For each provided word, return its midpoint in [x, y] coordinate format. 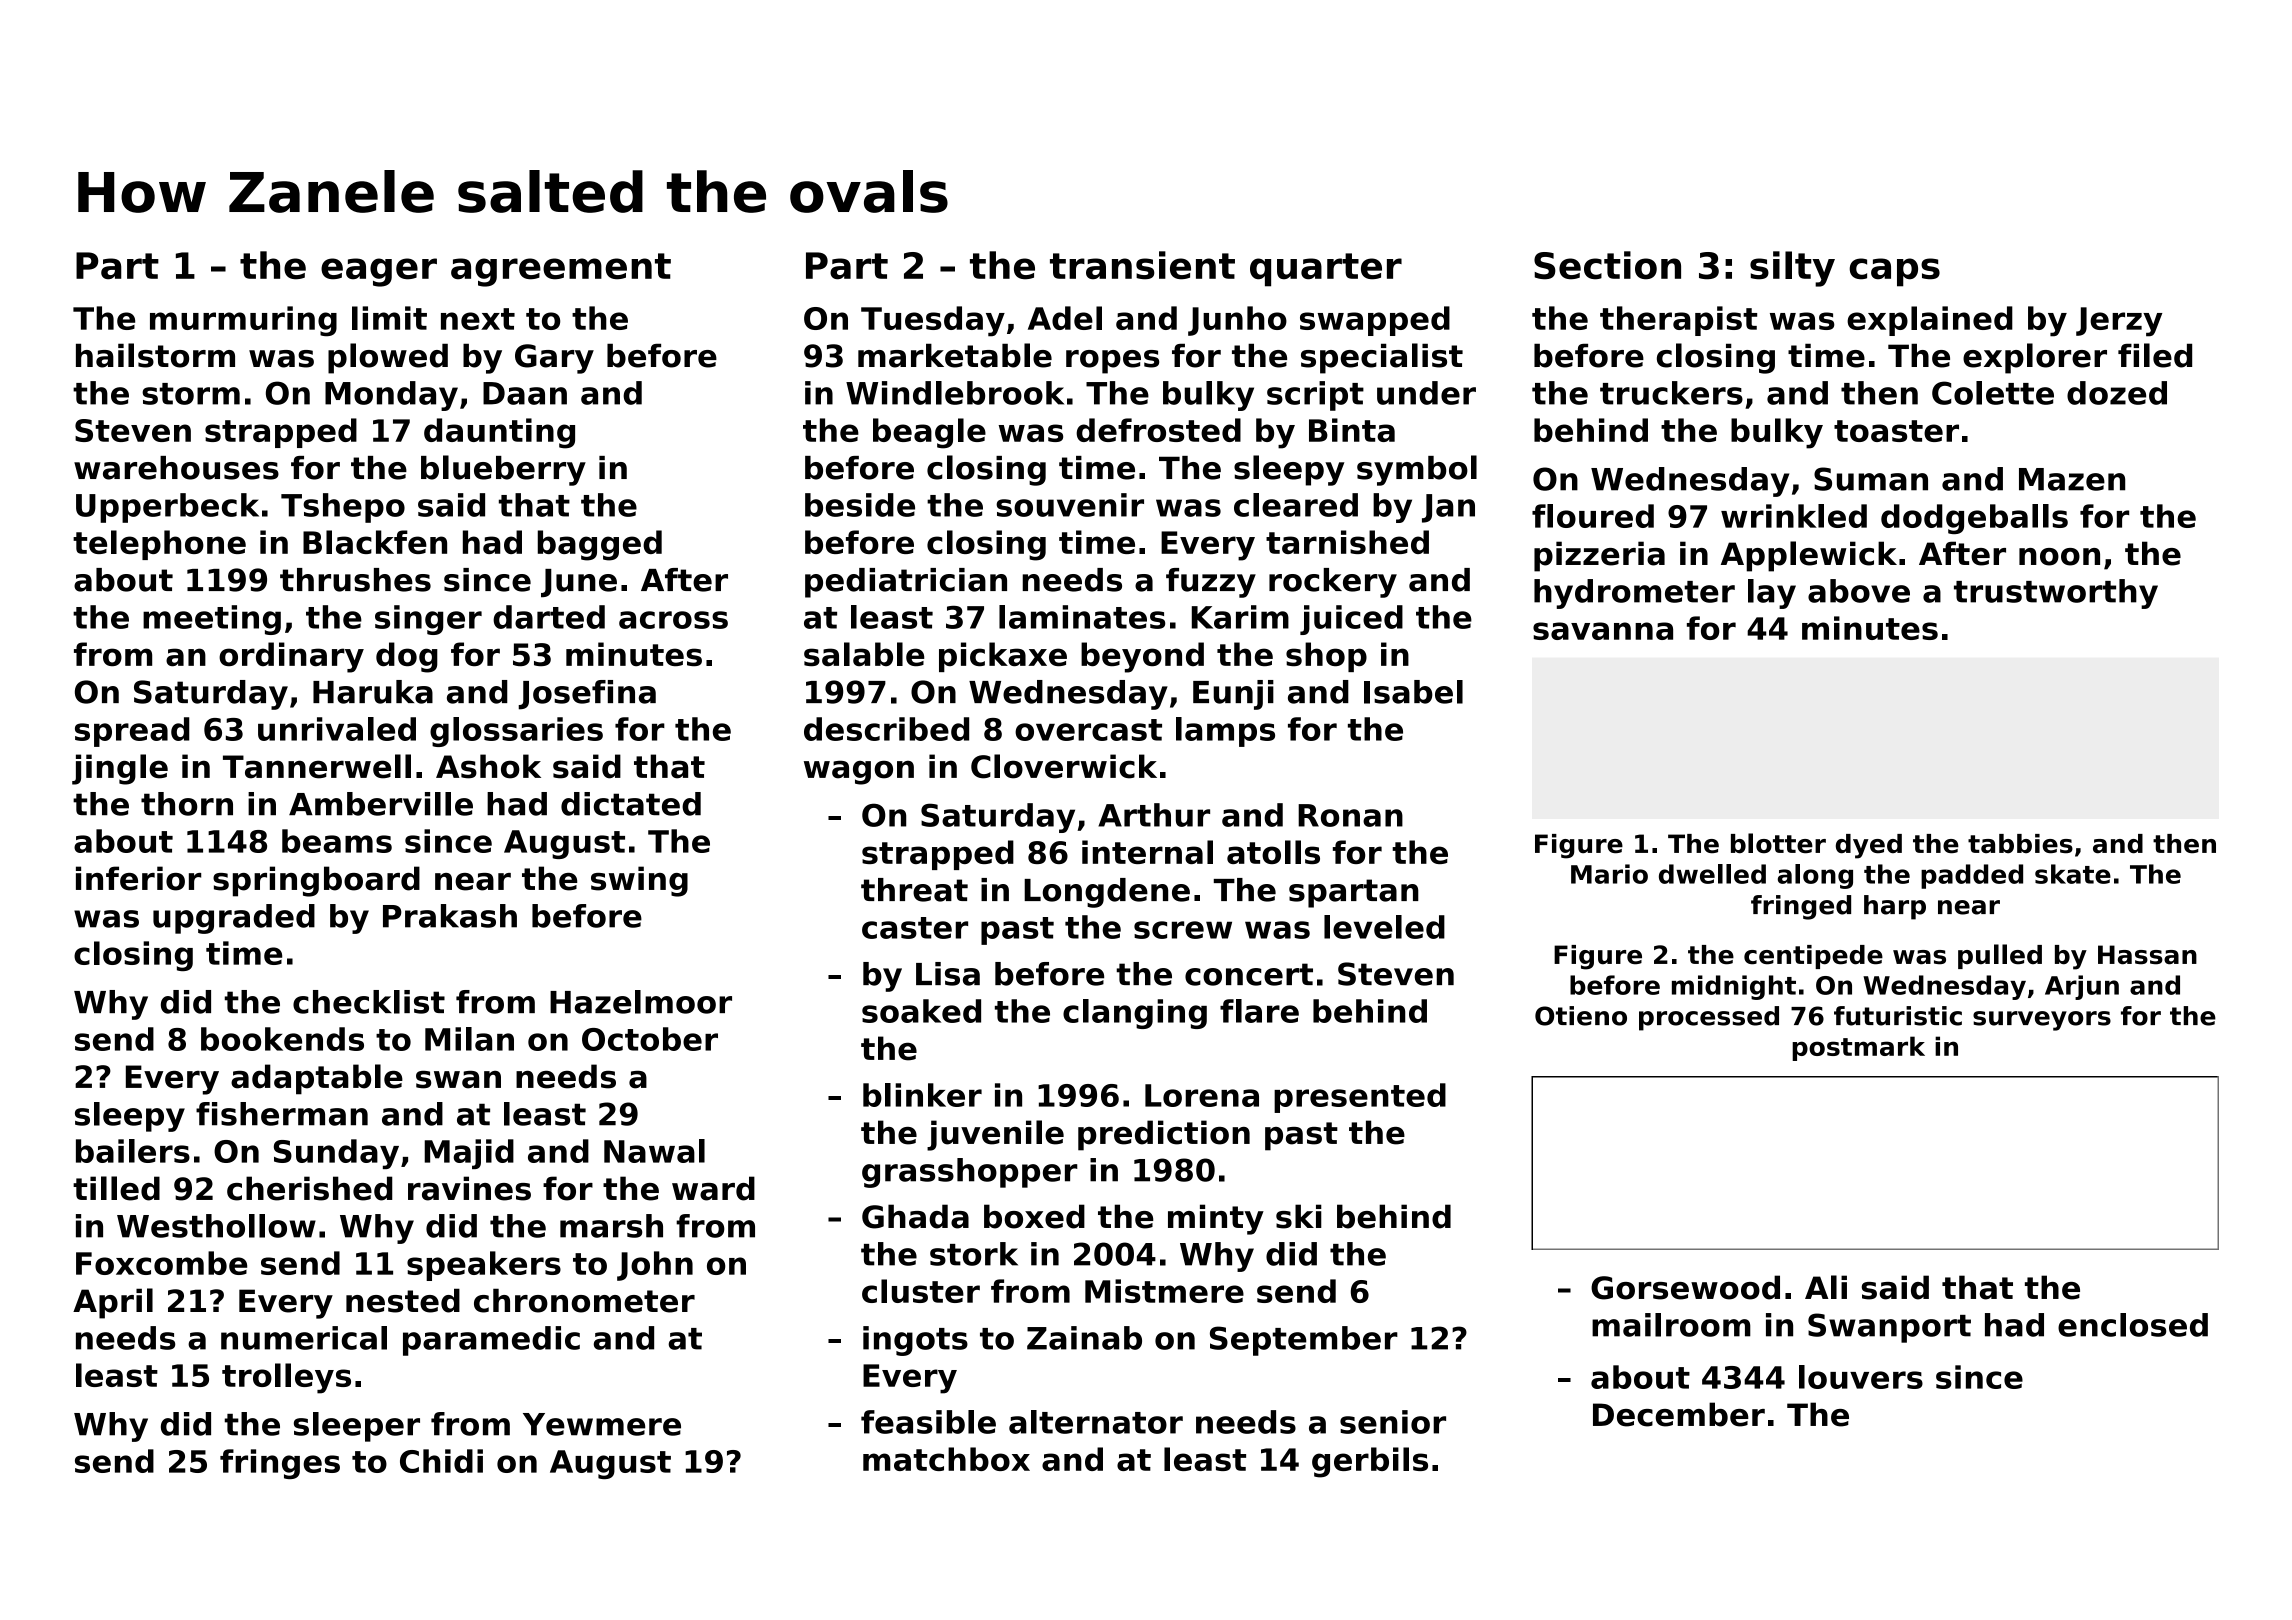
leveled [1384, 927]
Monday [391, 396]
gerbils [1370, 1462]
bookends [282, 1039]
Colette [1993, 393]
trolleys [286, 1378]
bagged [600, 545]
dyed [1869, 846]
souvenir [1070, 505]
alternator [1096, 1422]
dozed [2117, 393]
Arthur [1154, 815]
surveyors [2042, 1021]
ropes [1112, 362]
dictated [631, 804]
